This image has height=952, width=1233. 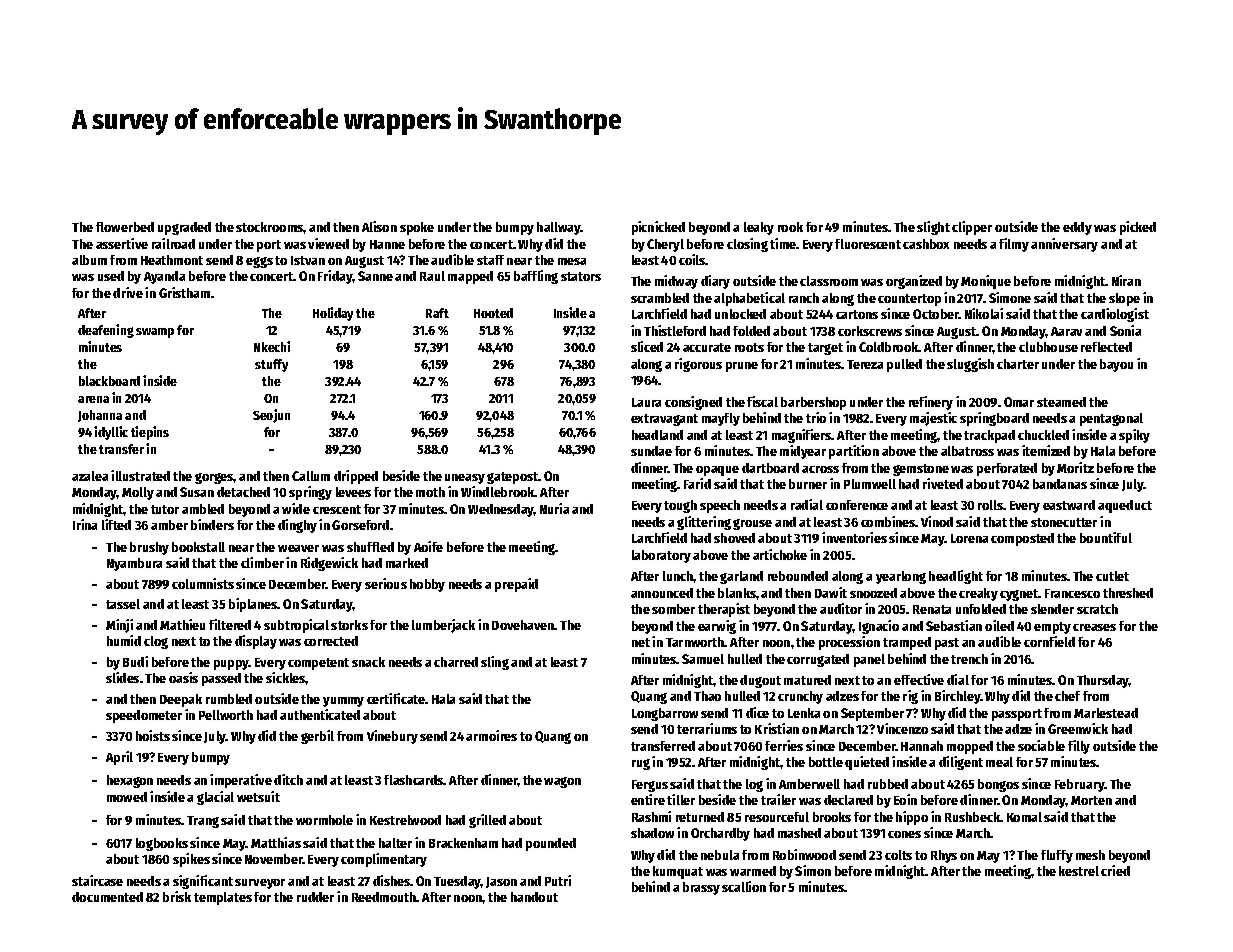 What do you see at coordinates (107, 897) in the image?
I see `documented` at bounding box center [107, 897].
